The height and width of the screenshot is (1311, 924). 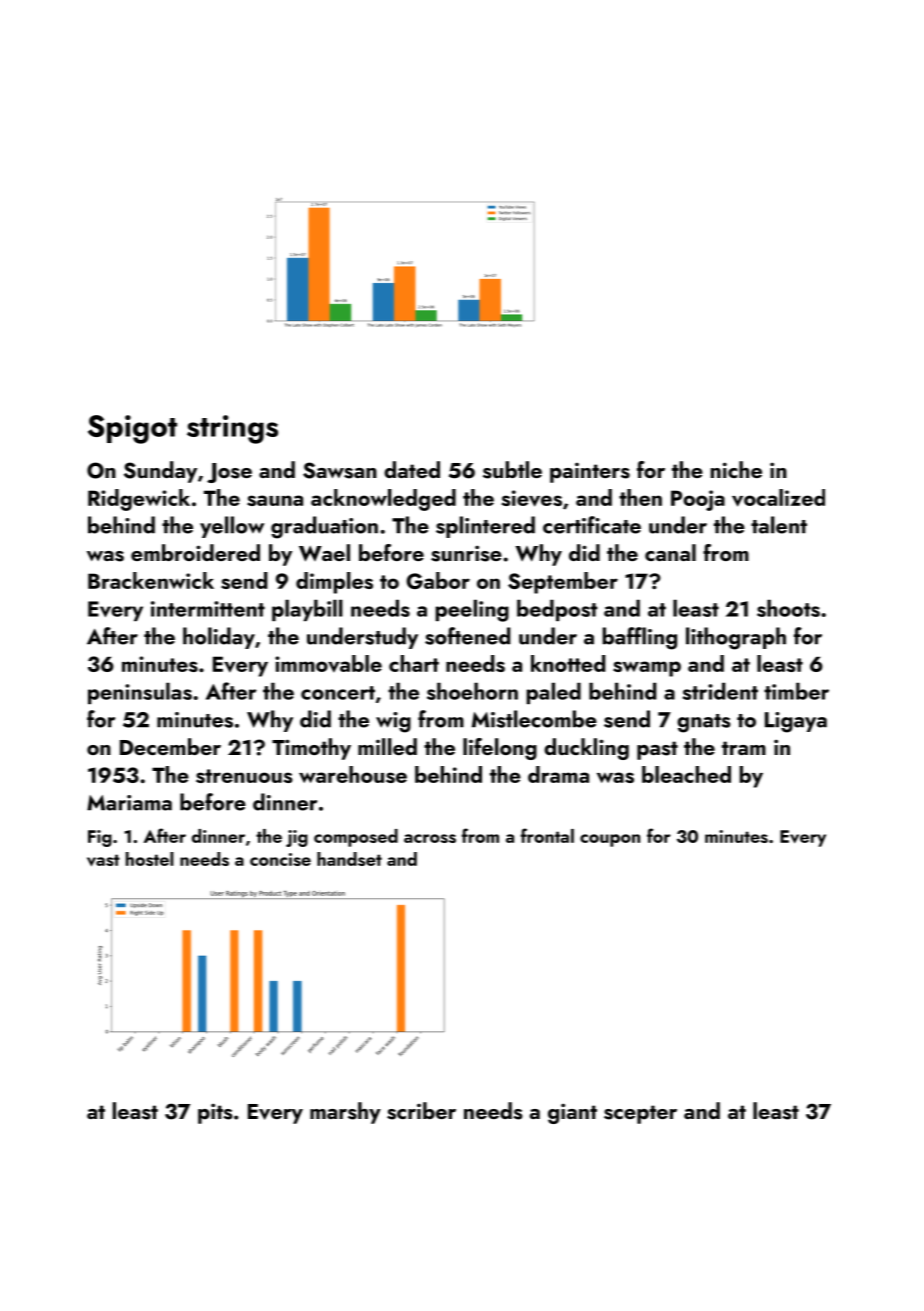 What do you see at coordinates (345, 1113) in the screenshot?
I see `marshy` at bounding box center [345, 1113].
